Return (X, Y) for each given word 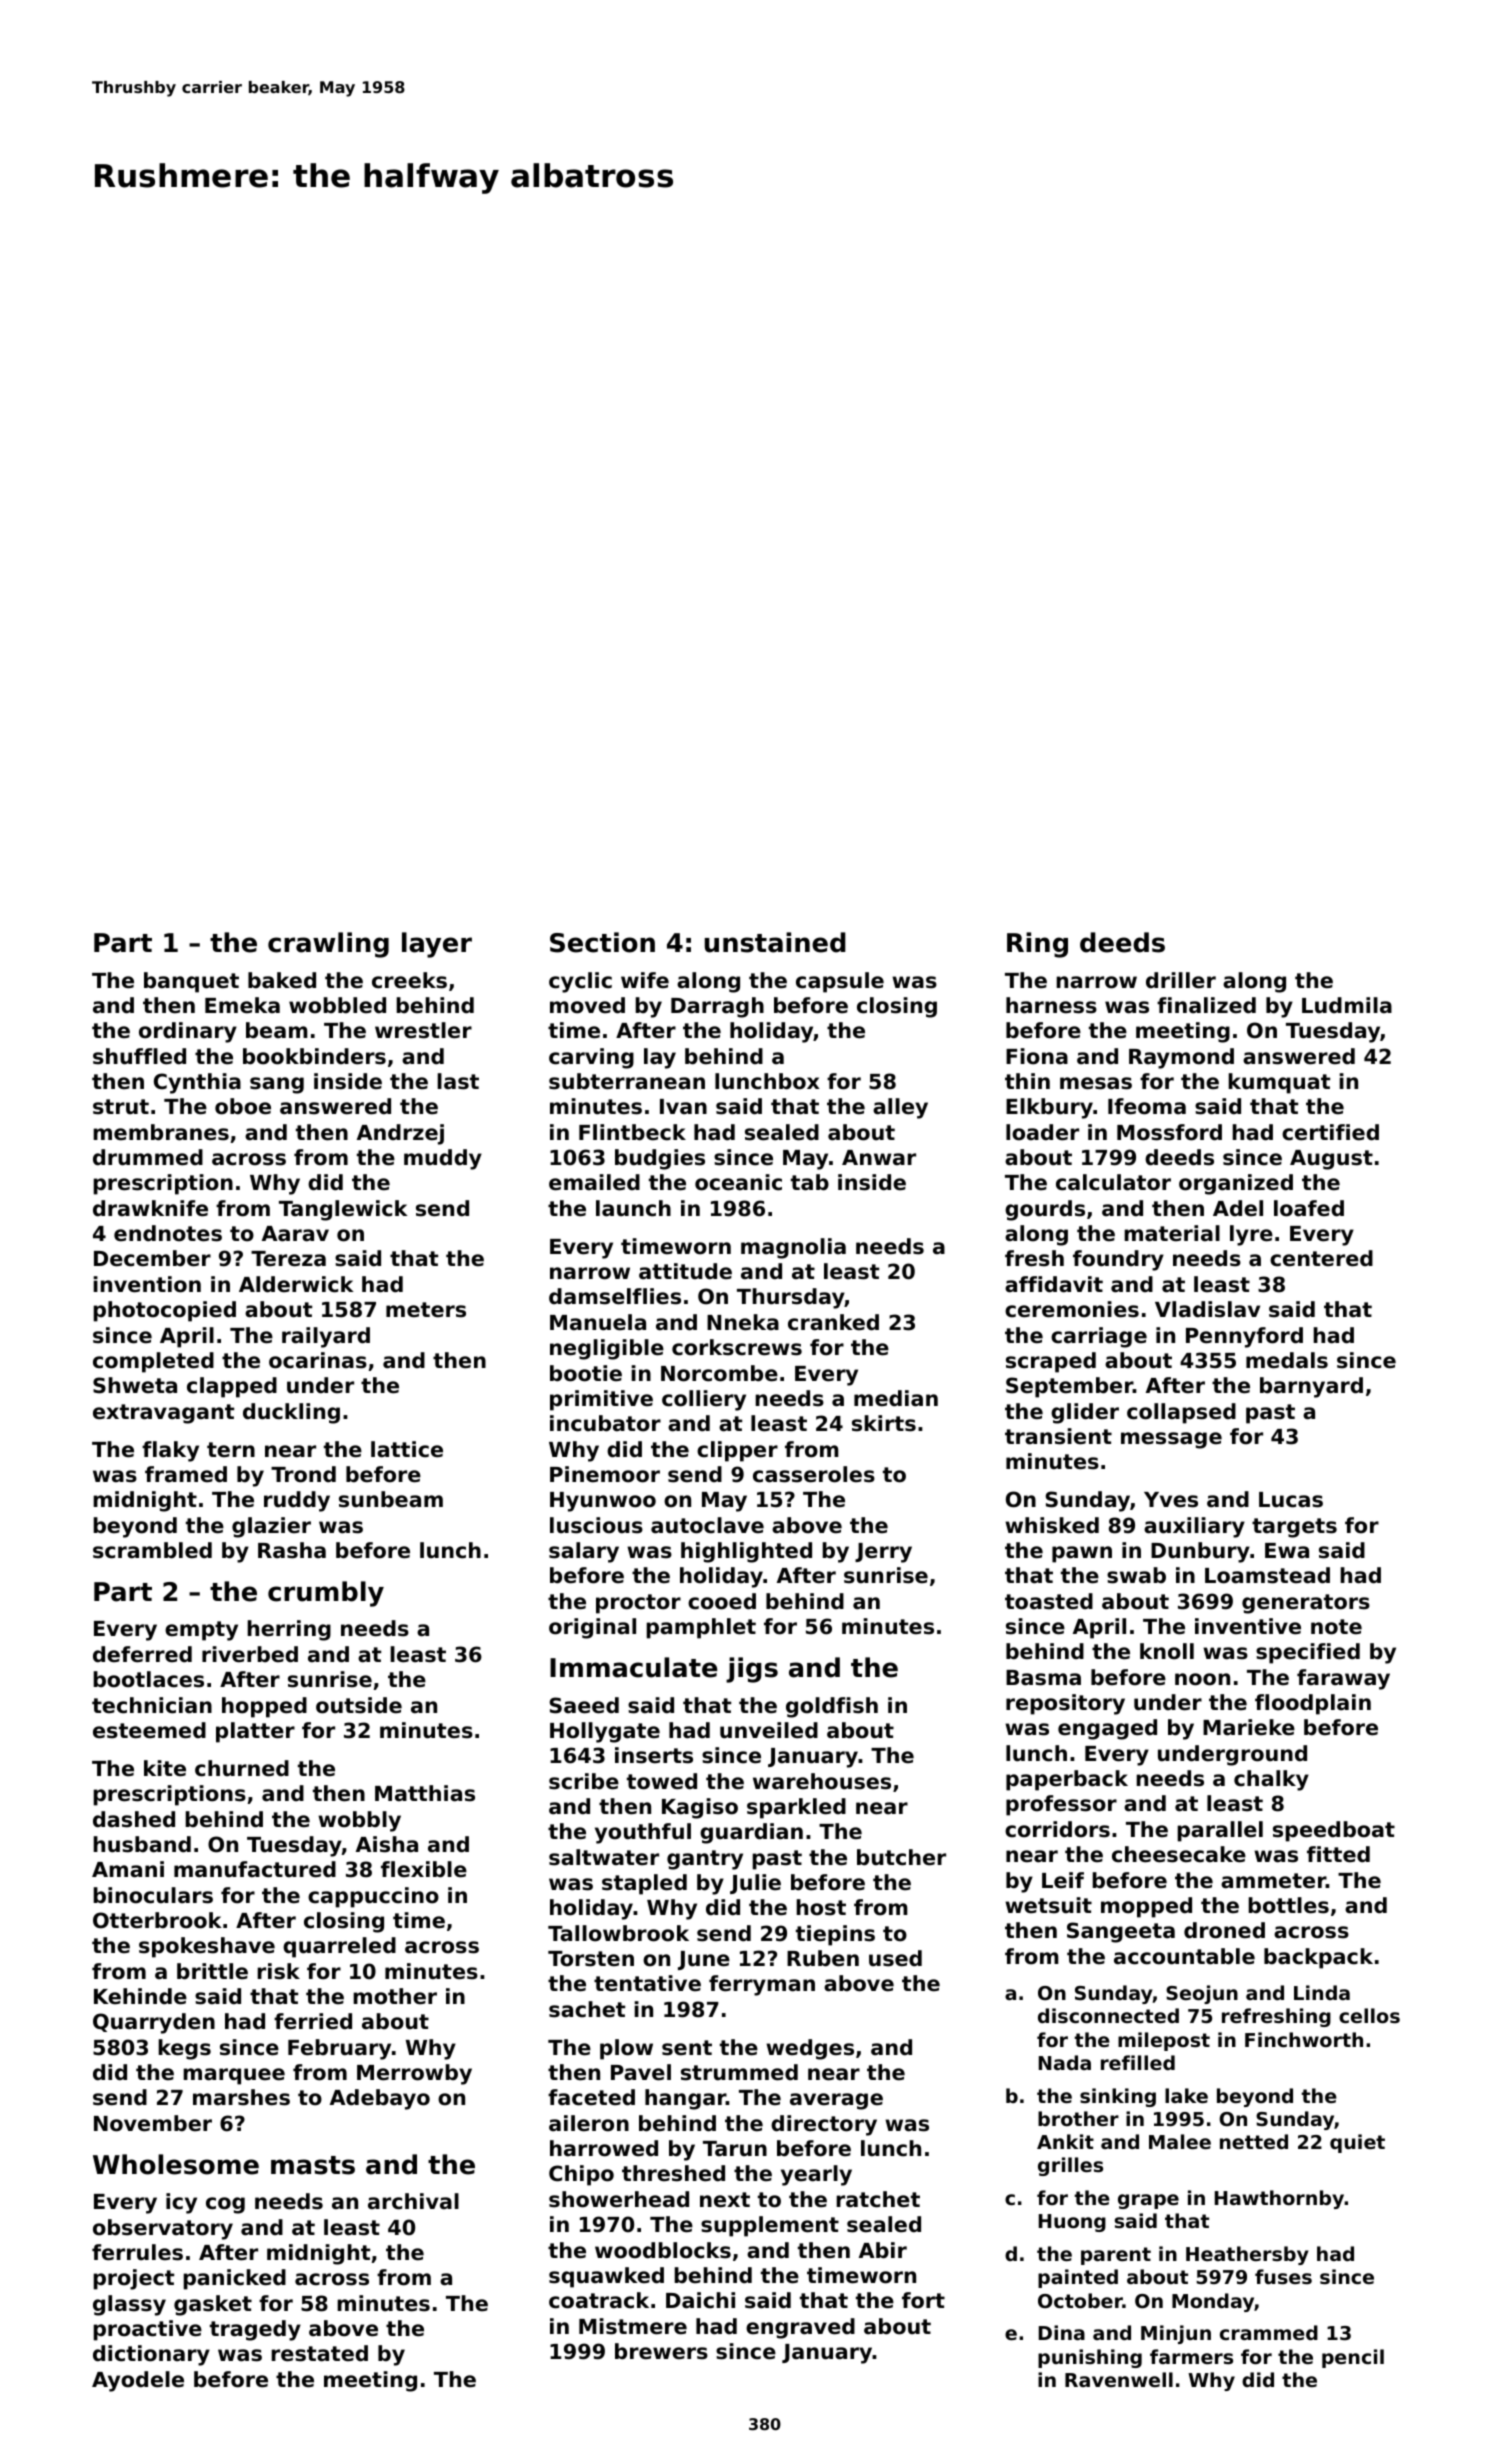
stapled (644, 1884)
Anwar (879, 1158)
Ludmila (1347, 1005)
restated (319, 2353)
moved (587, 1005)
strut (121, 1107)
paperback (1067, 1780)
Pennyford (1244, 1337)
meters (426, 1310)
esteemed (149, 1730)
